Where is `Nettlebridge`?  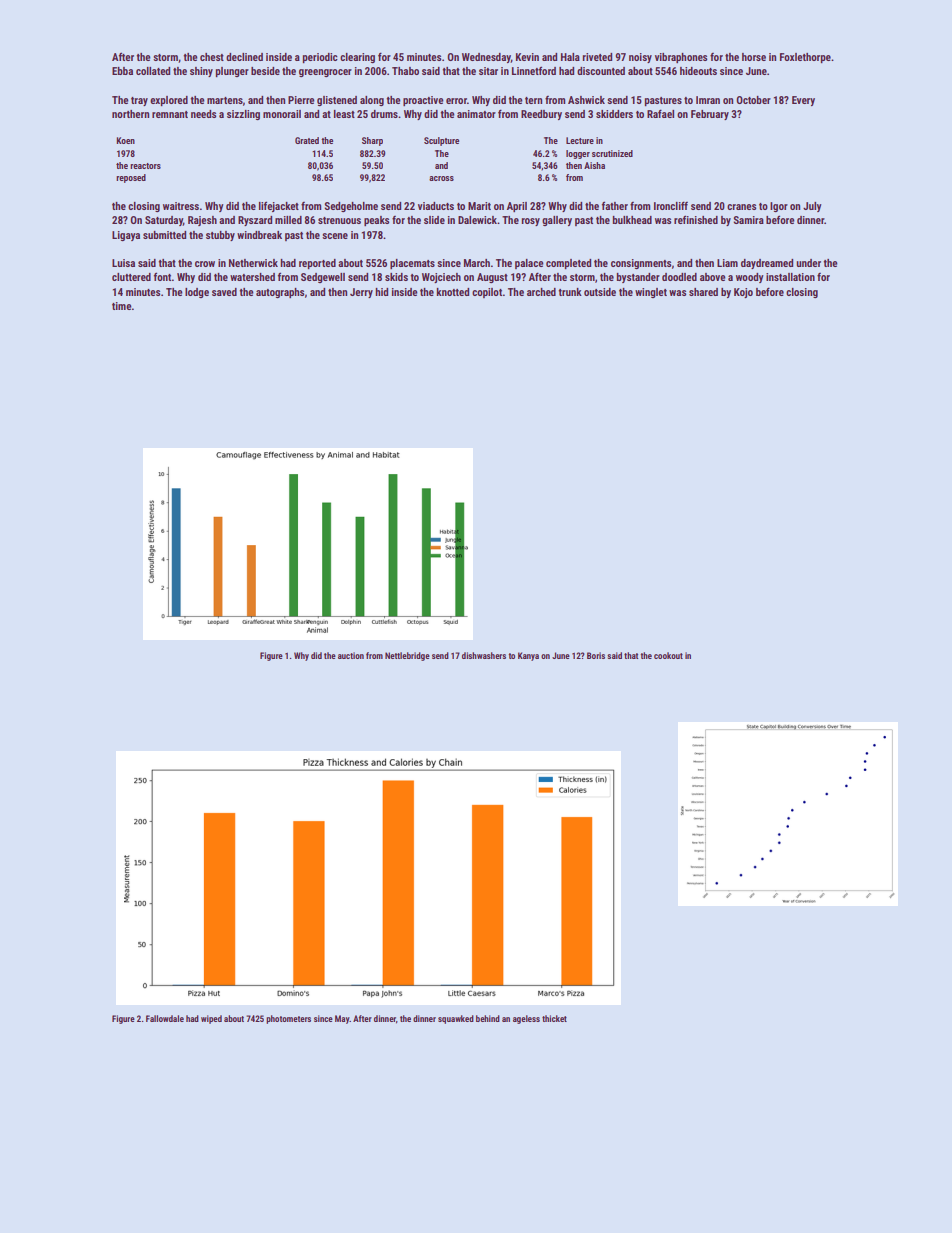
Nettlebridge is located at coordinates (407, 656).
